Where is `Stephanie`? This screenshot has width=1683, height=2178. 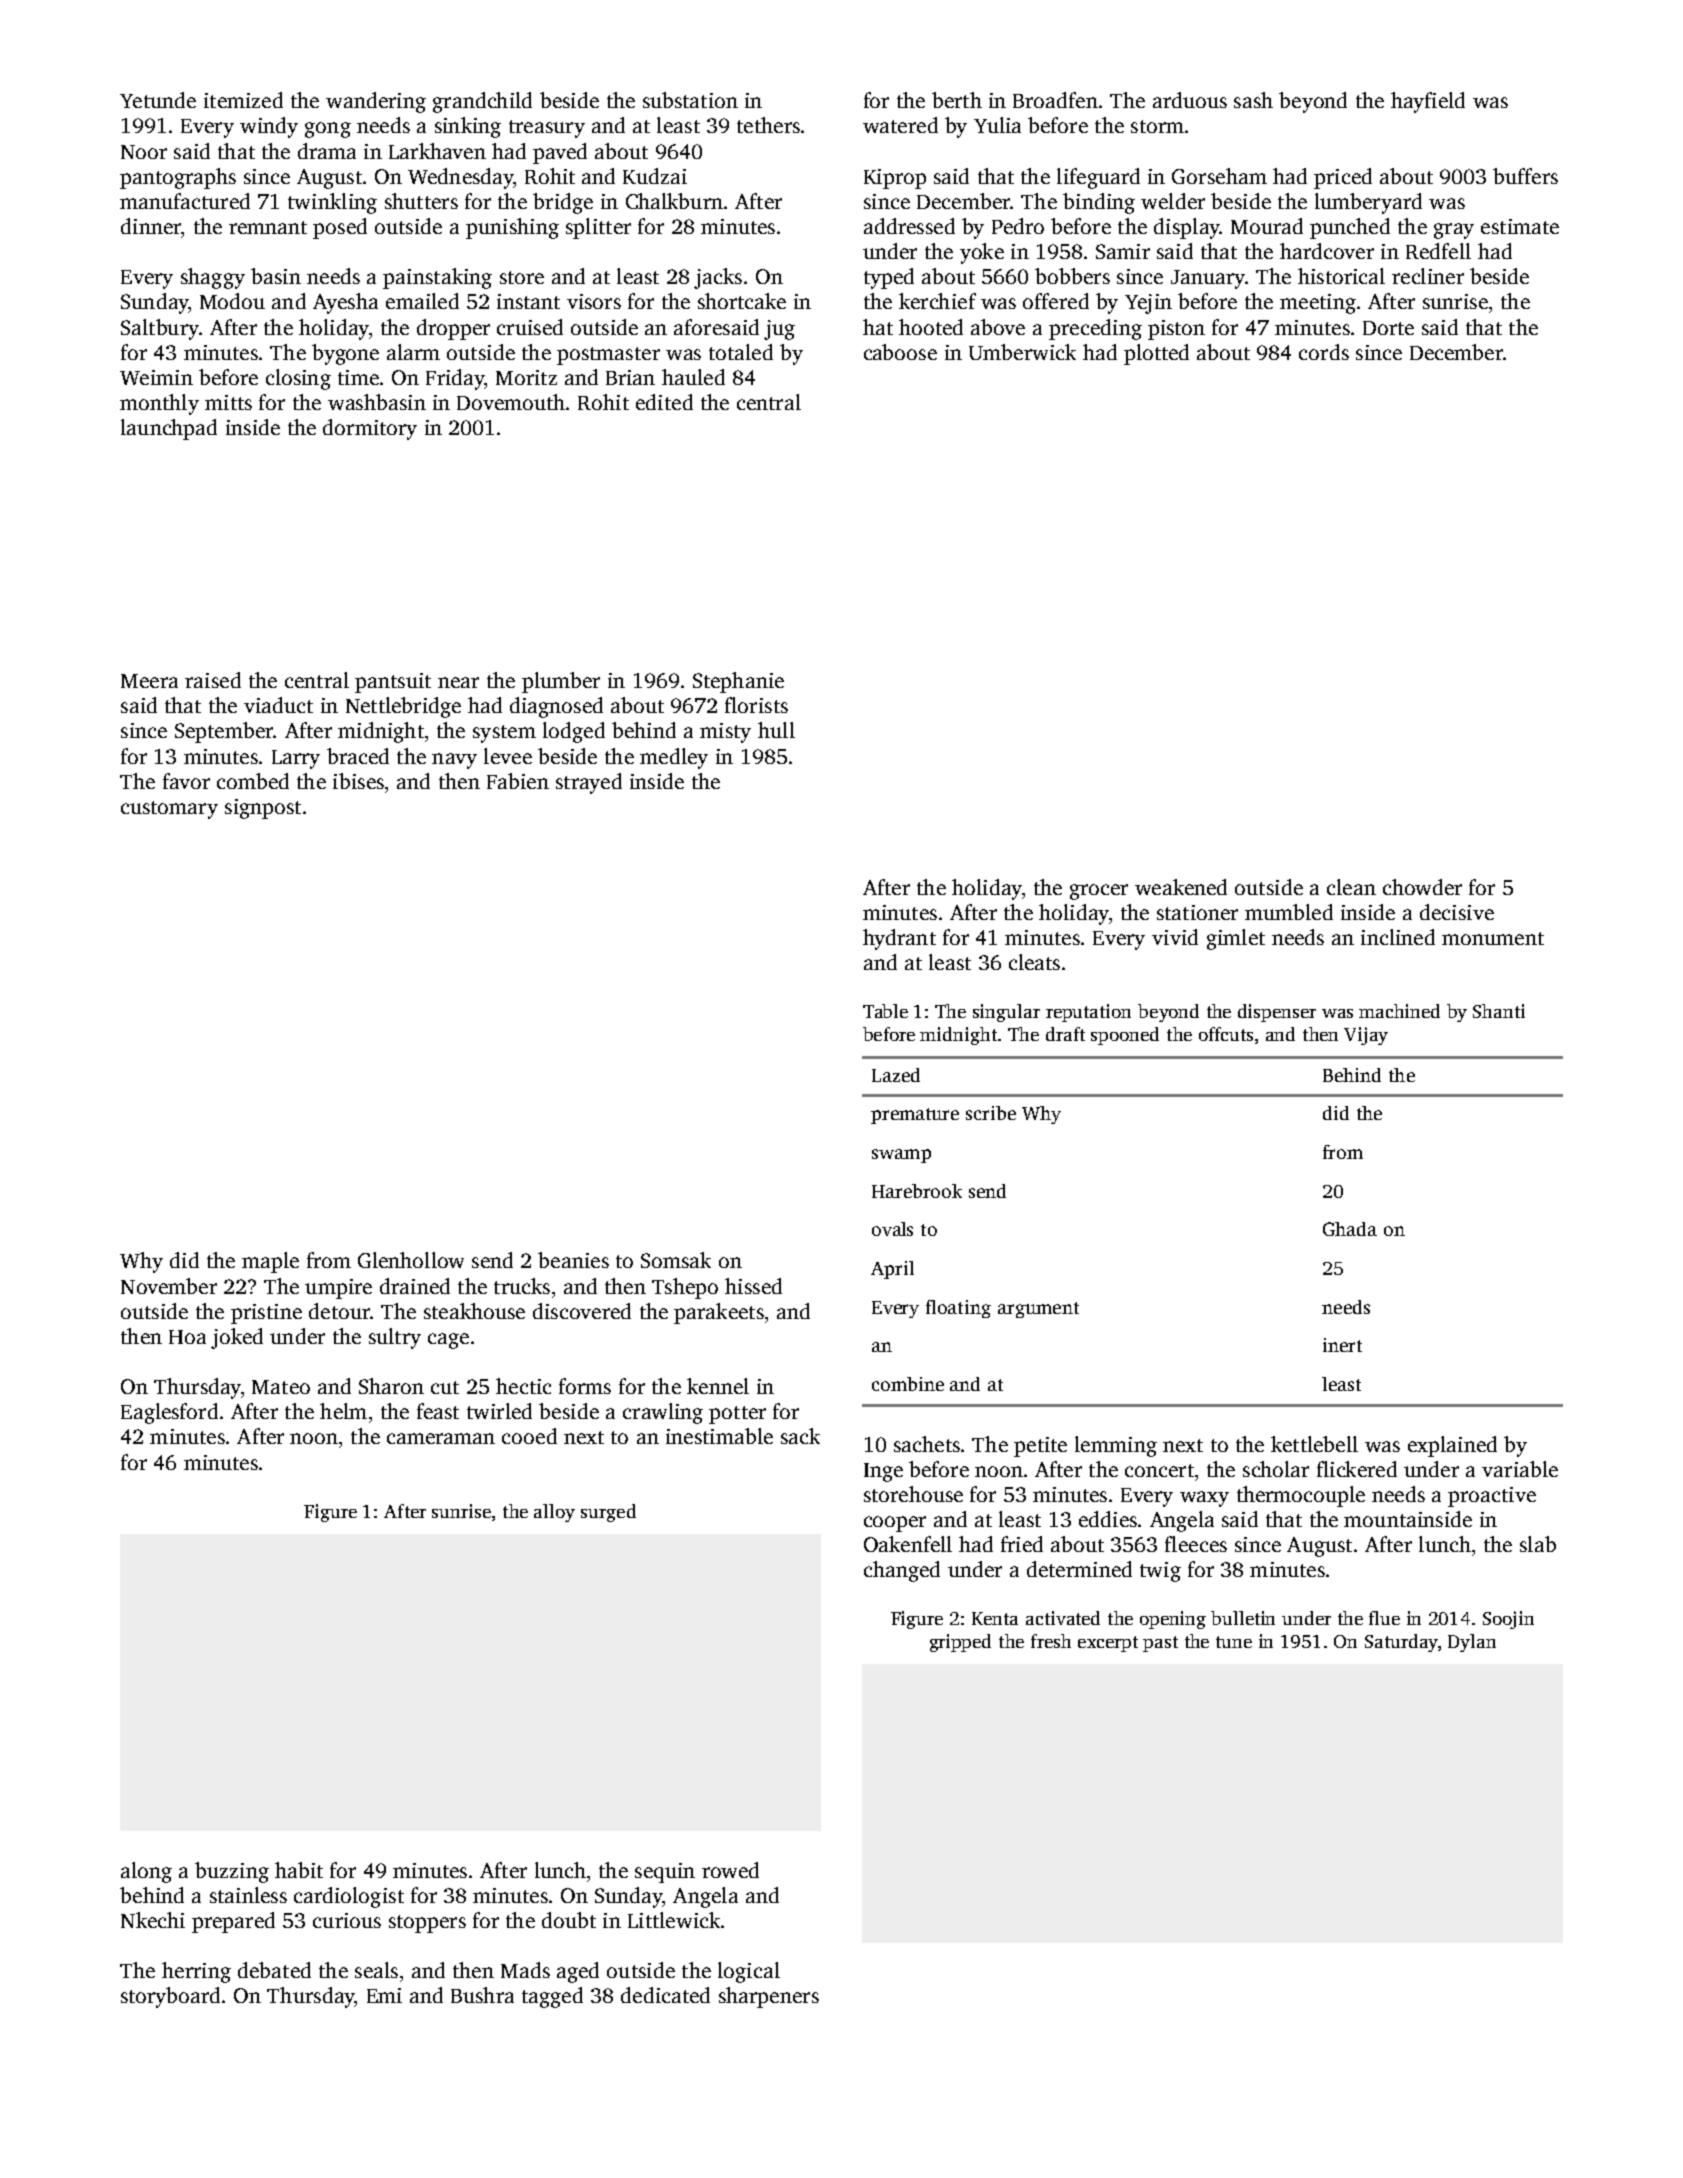
Stephanie is located at coordinates (738, 682).
